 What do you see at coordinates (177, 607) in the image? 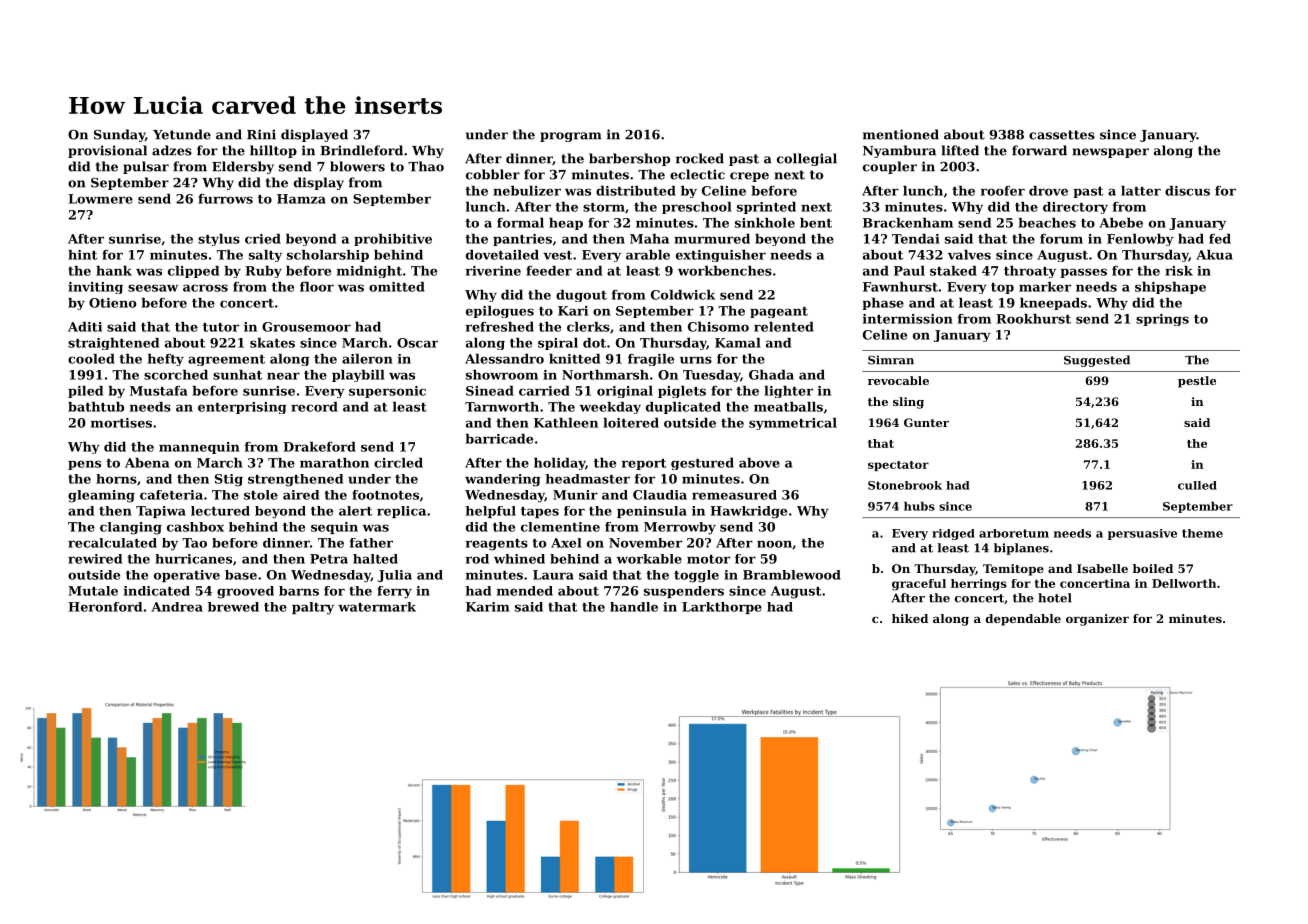
I see `Andrea` at bounding box center [177, 607].
